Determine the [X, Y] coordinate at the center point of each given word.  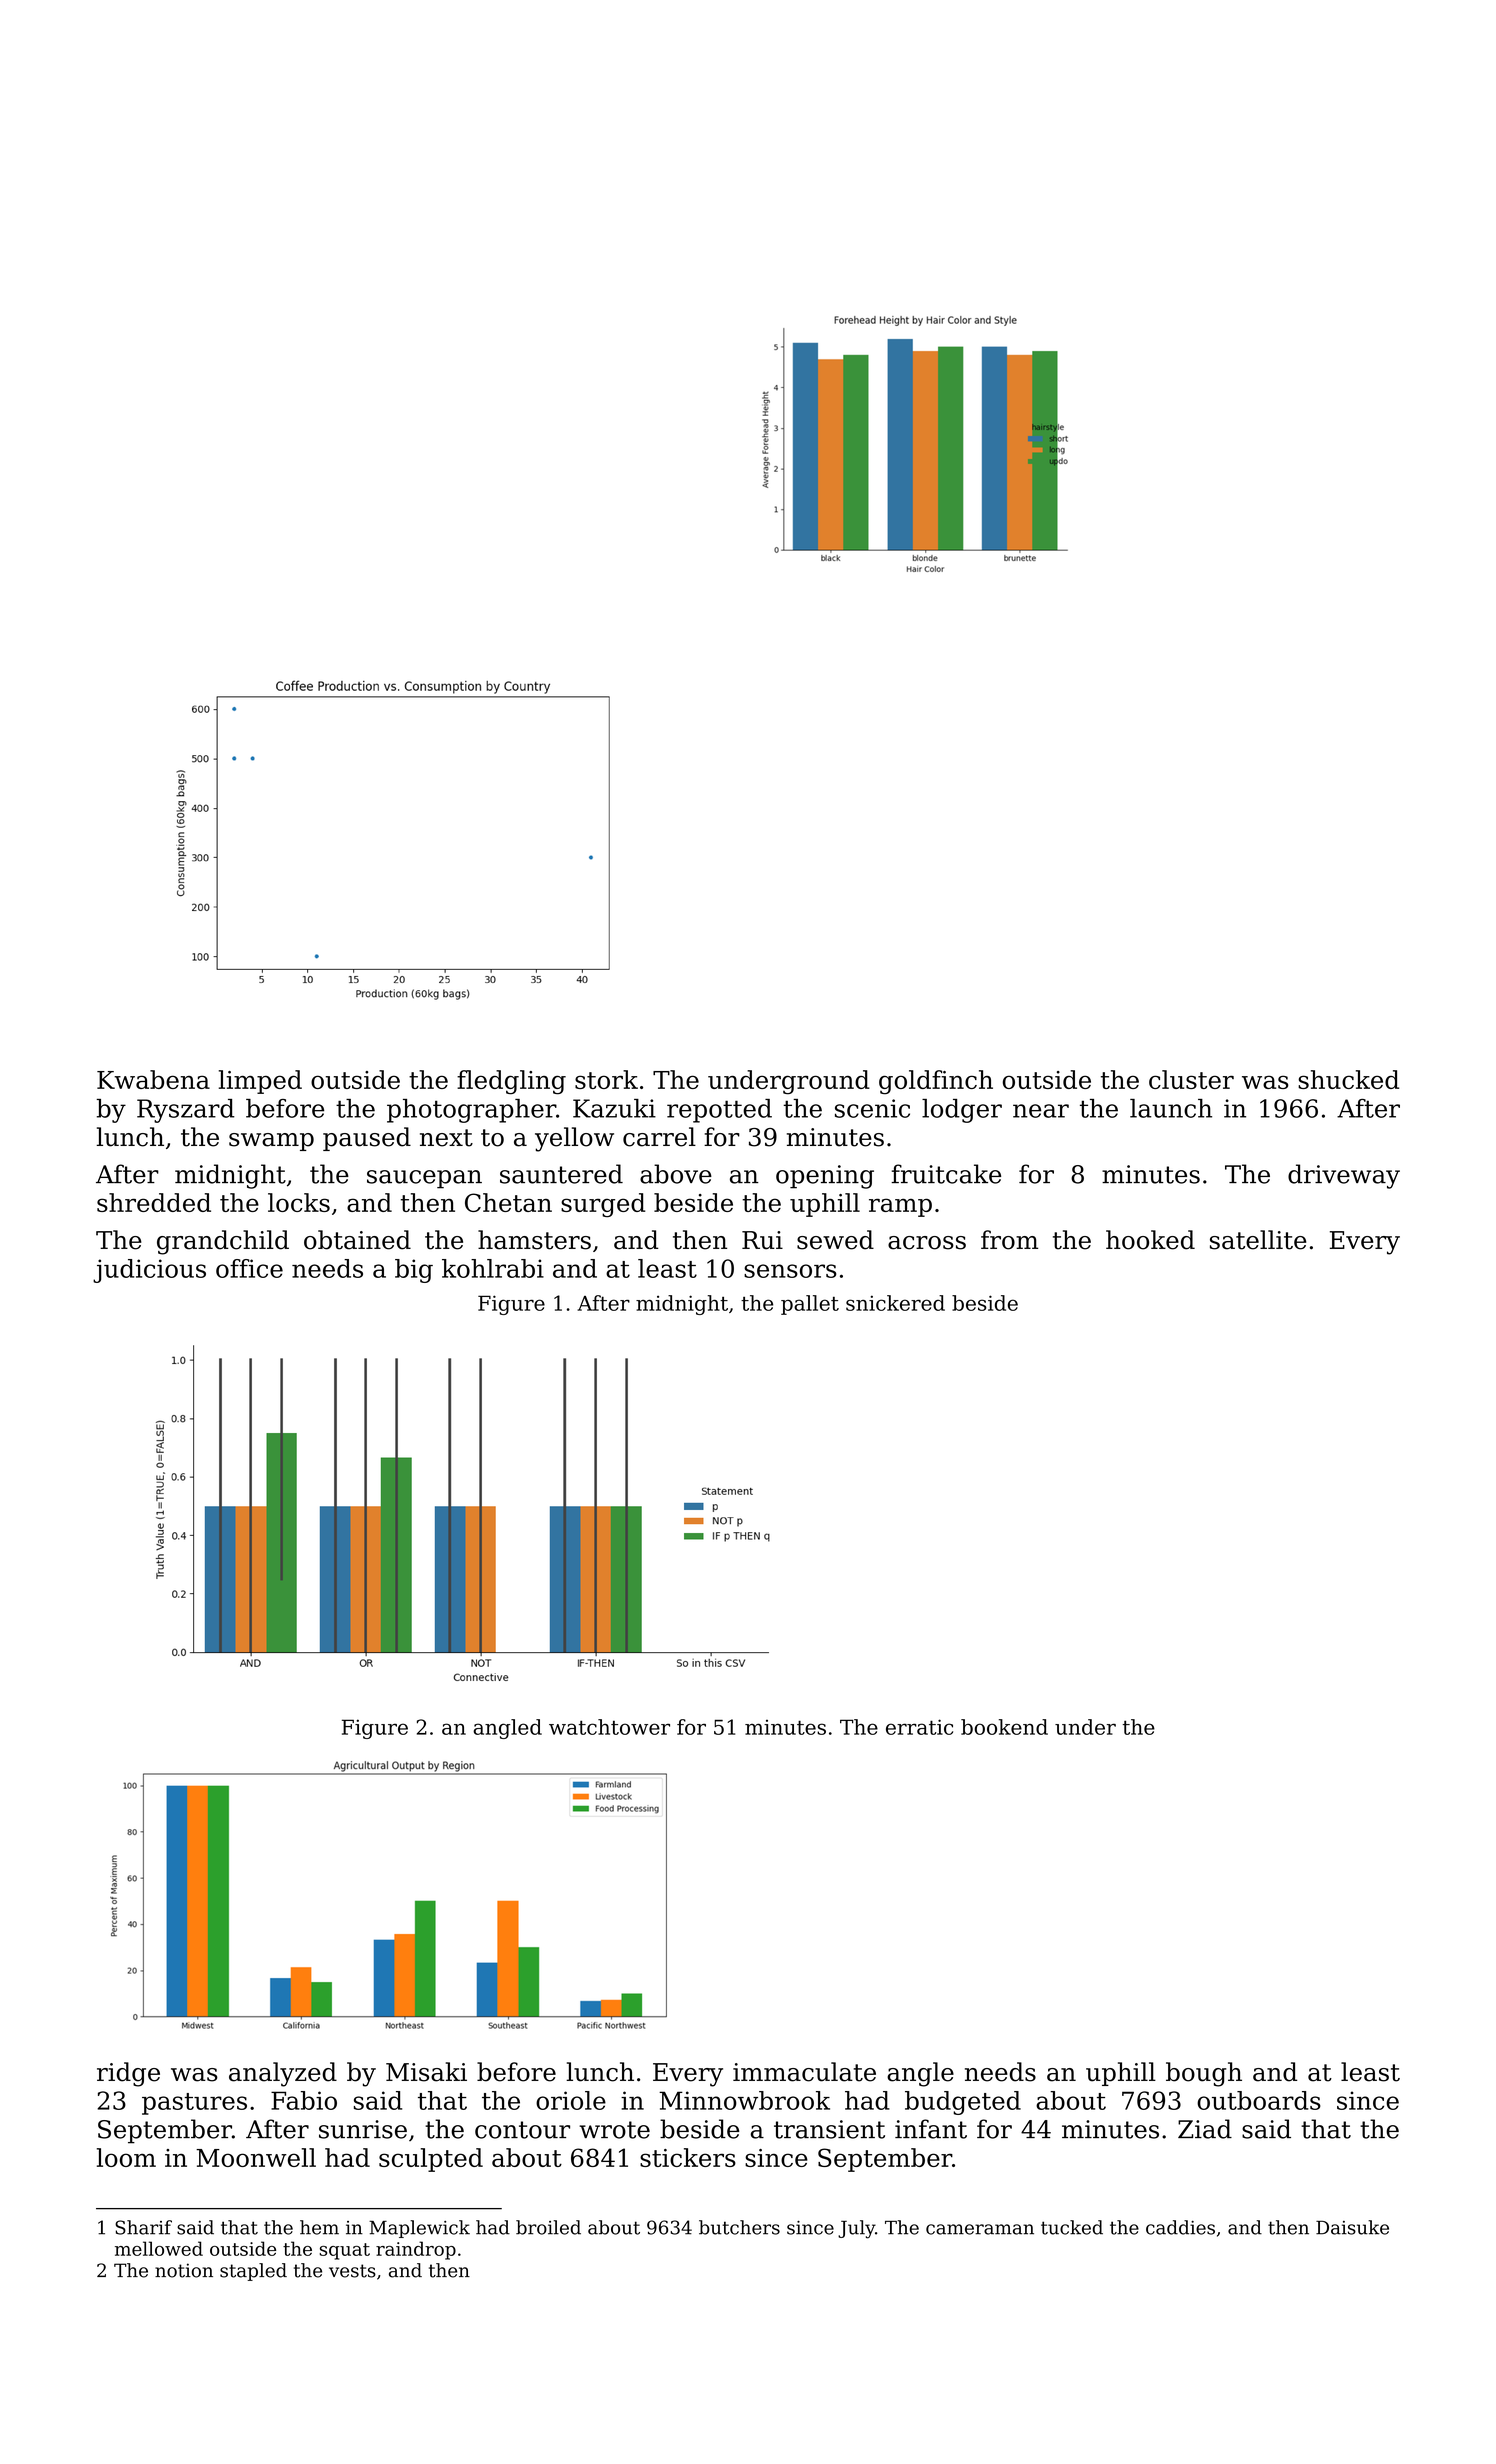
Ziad [1205, 2129]
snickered [895, 1303]
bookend [1004, 1727]
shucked [1348, 1079]
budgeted [963, 2103]
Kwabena [153, 1079]
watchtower [609, 1727]
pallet [810, 1305]
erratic [919, 1727]
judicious [149, 1271]
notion [184, 2270]
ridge [128, 2074]
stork [606, 1079]
